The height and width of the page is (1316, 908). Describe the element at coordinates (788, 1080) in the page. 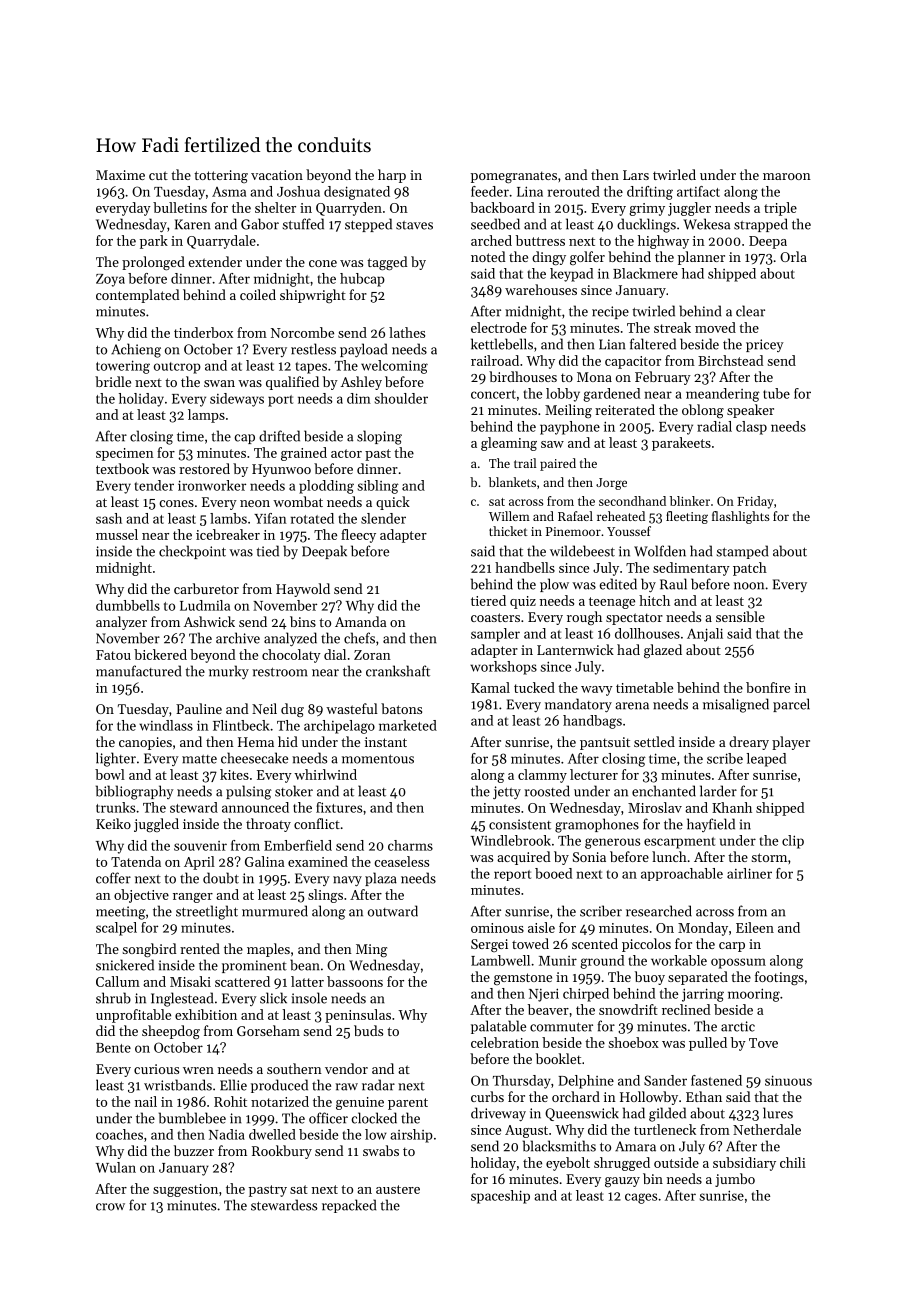

I see `sinuous` at that location.
